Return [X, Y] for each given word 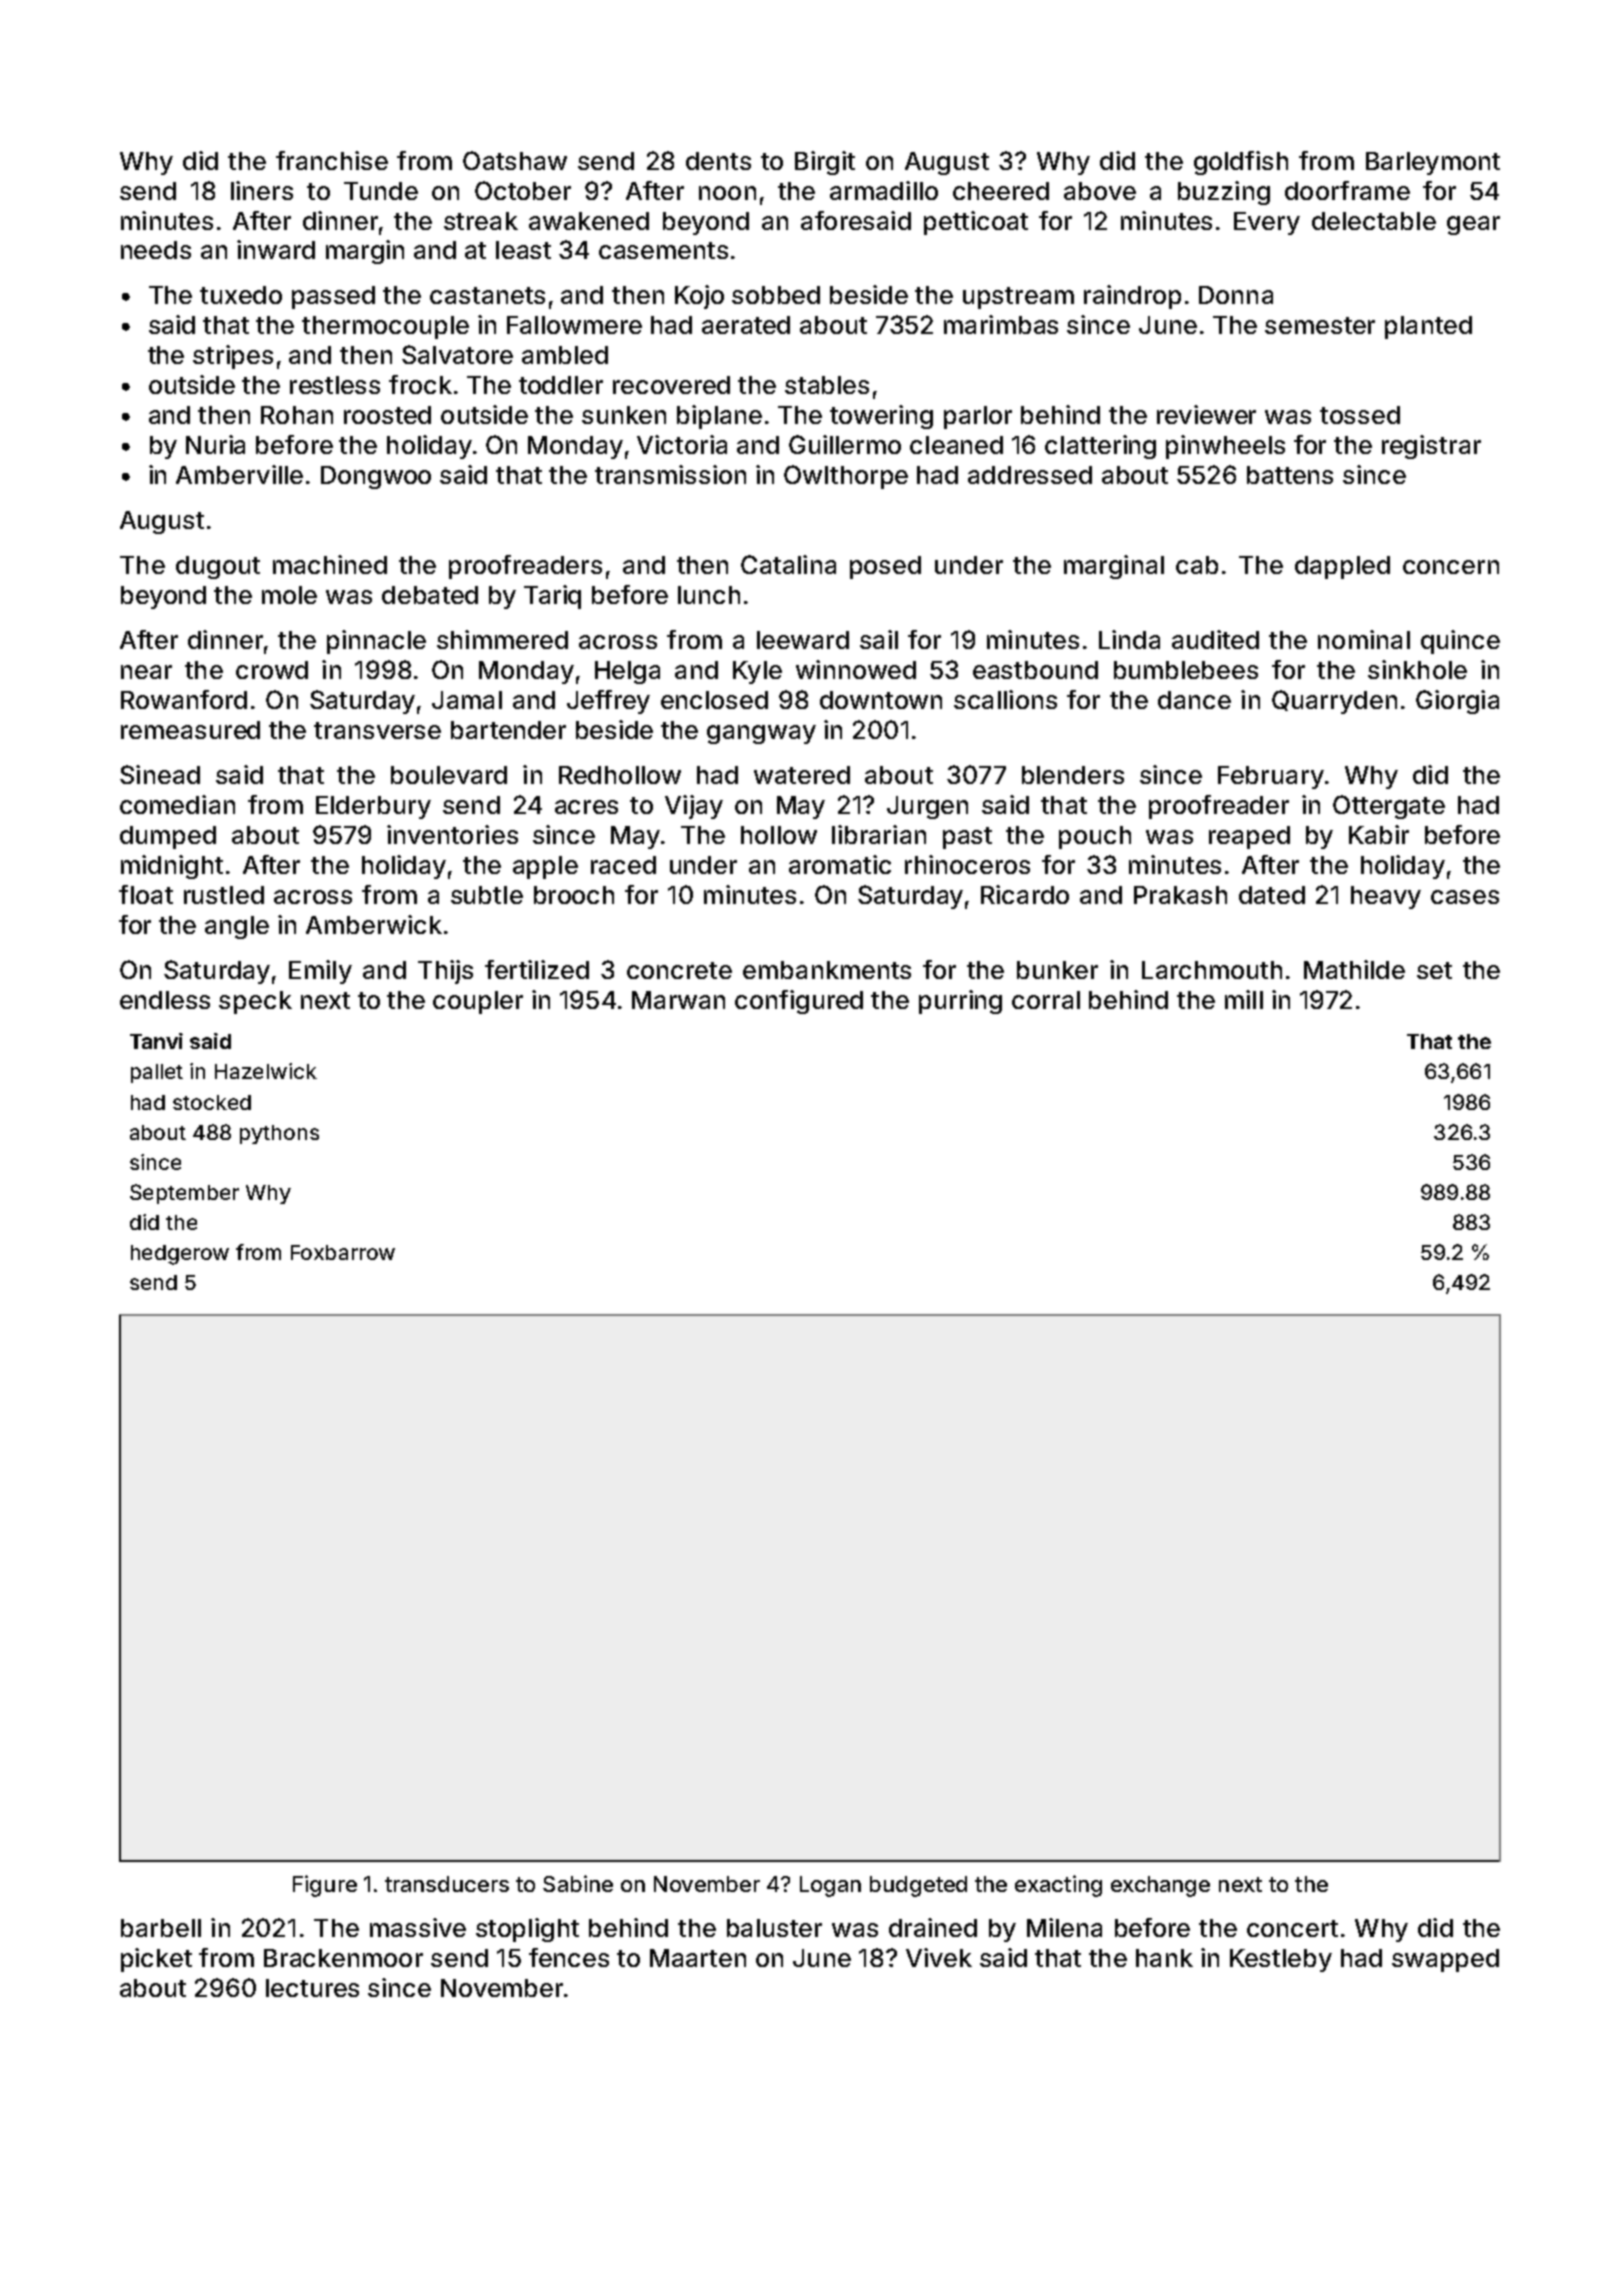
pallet [157, 1073]
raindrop [1132, 297]
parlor [978, 417]
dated [1272, 895]
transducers [447, 1884]
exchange [1160, 1886]
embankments [827, 970]
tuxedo [241, 295]
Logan [830, 1886]
